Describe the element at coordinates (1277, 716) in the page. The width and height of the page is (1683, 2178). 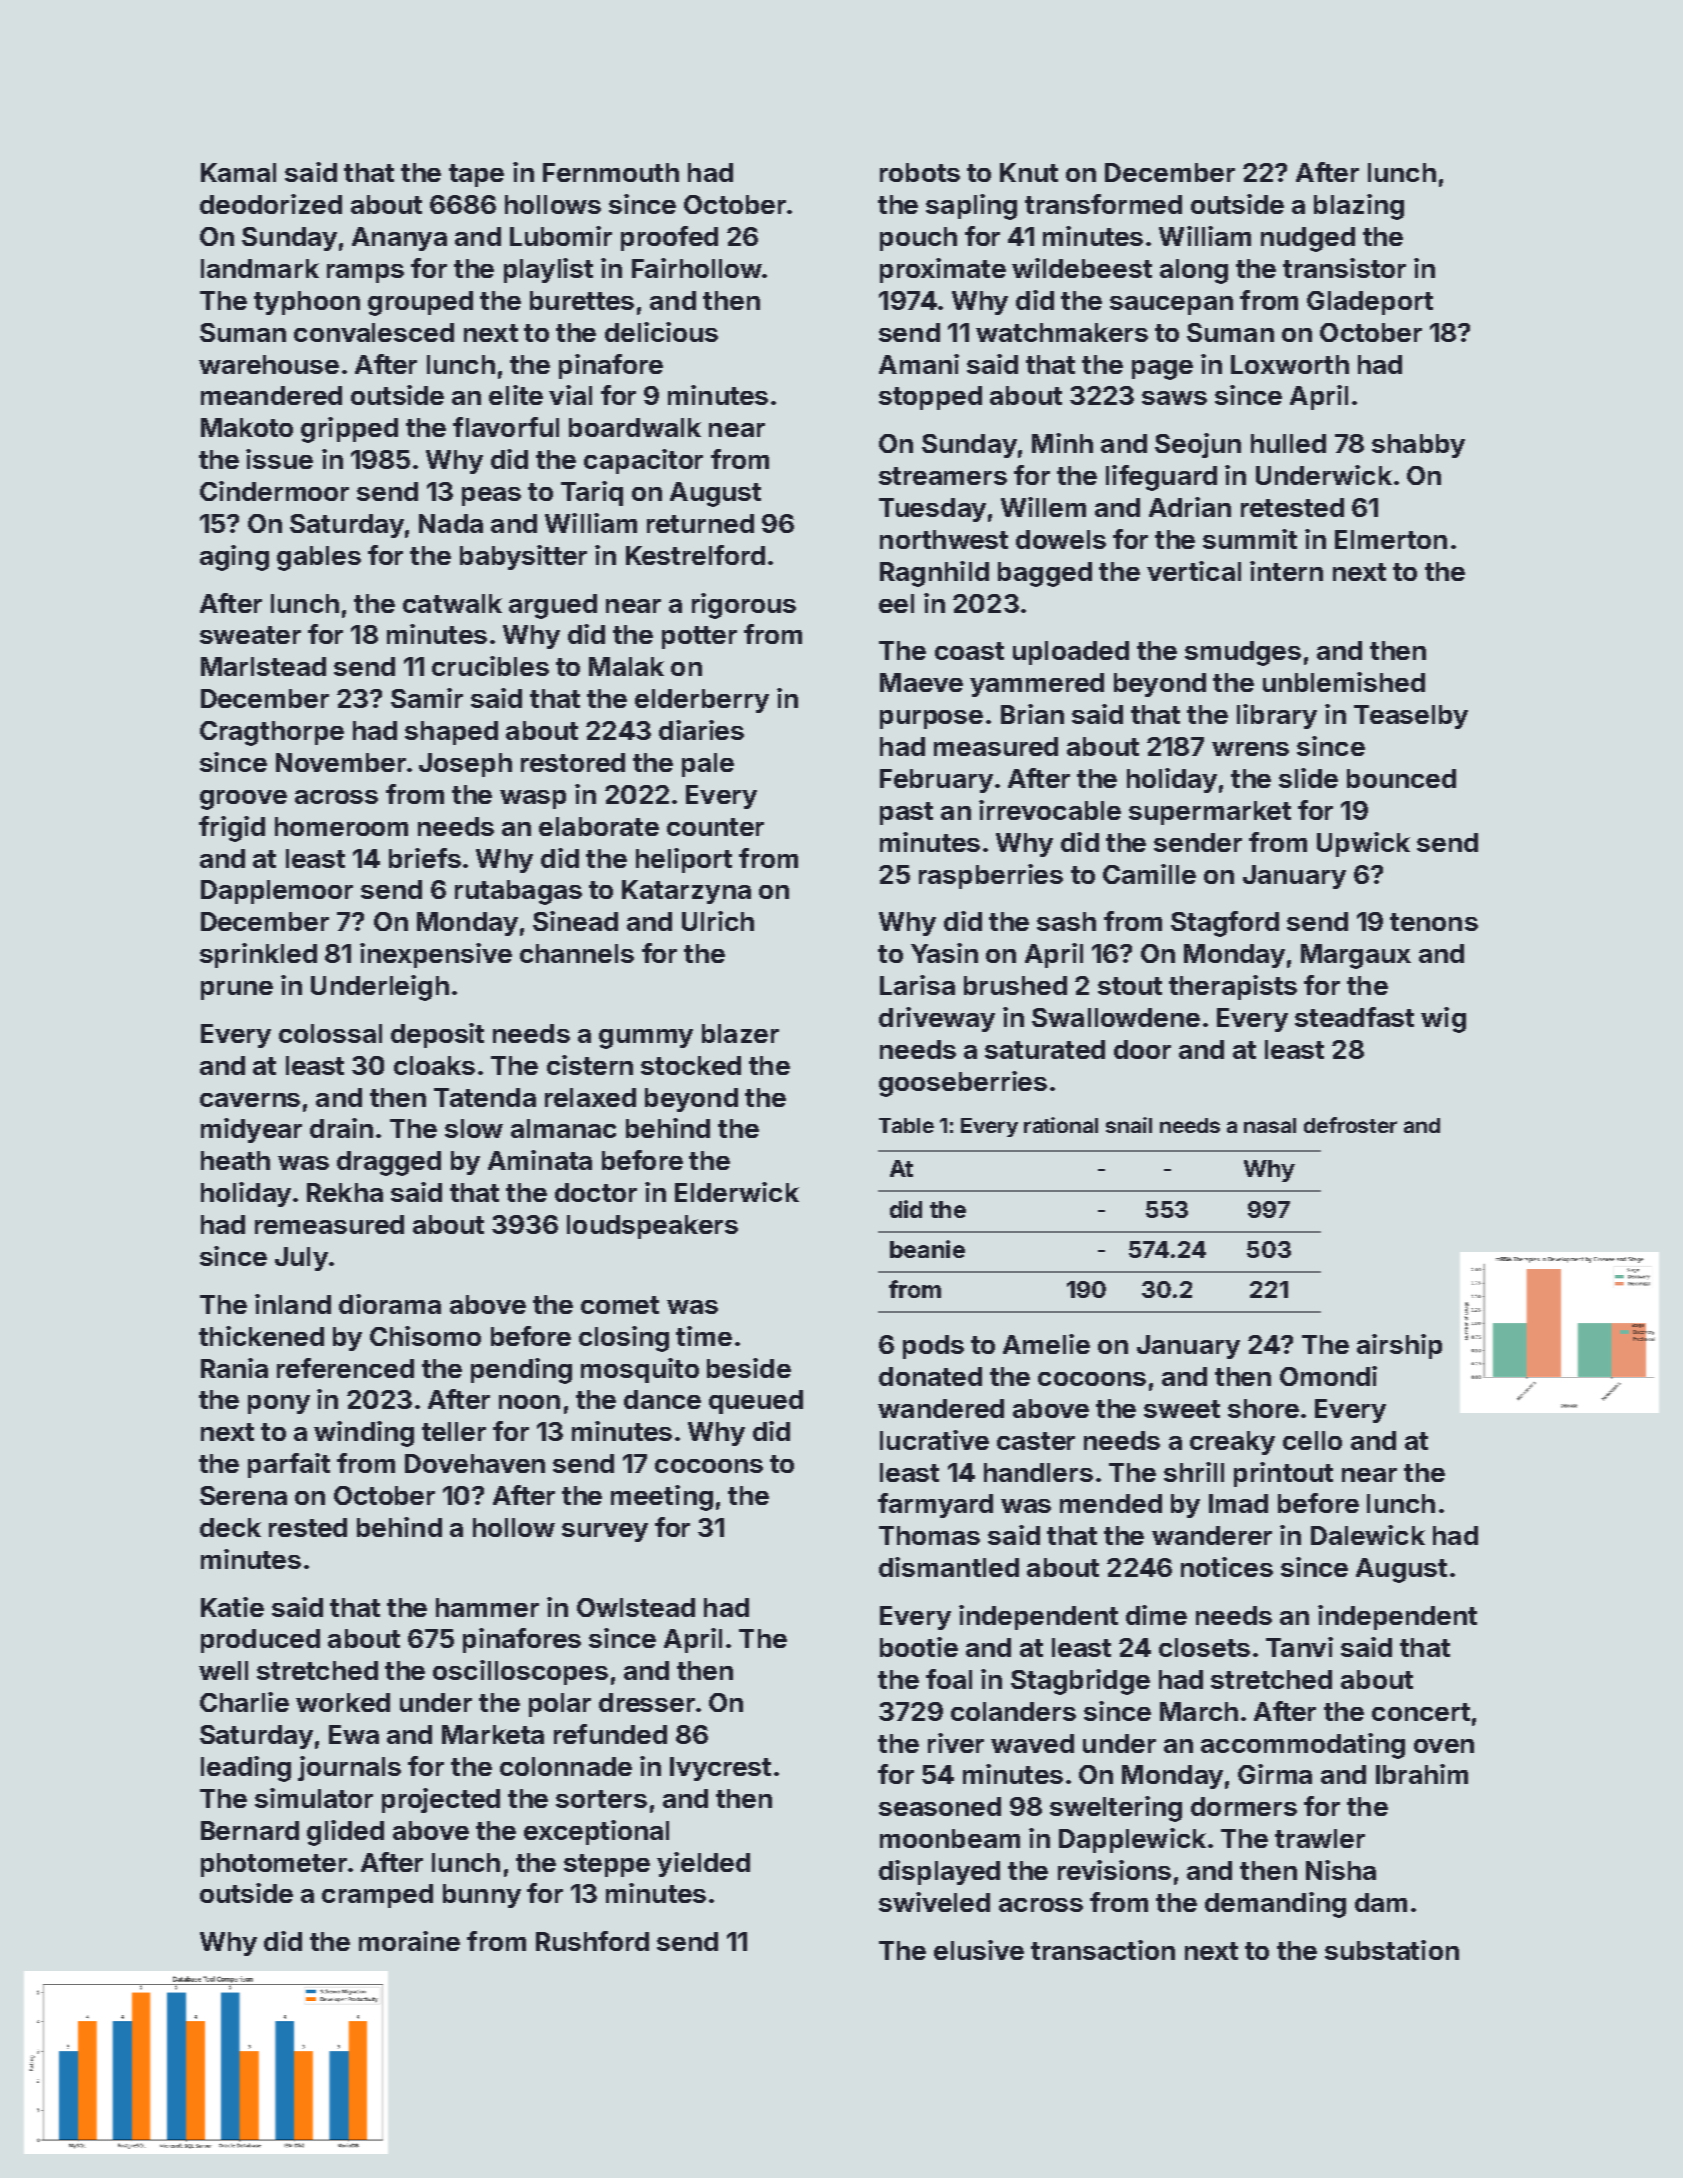
I see `library` at that location.
